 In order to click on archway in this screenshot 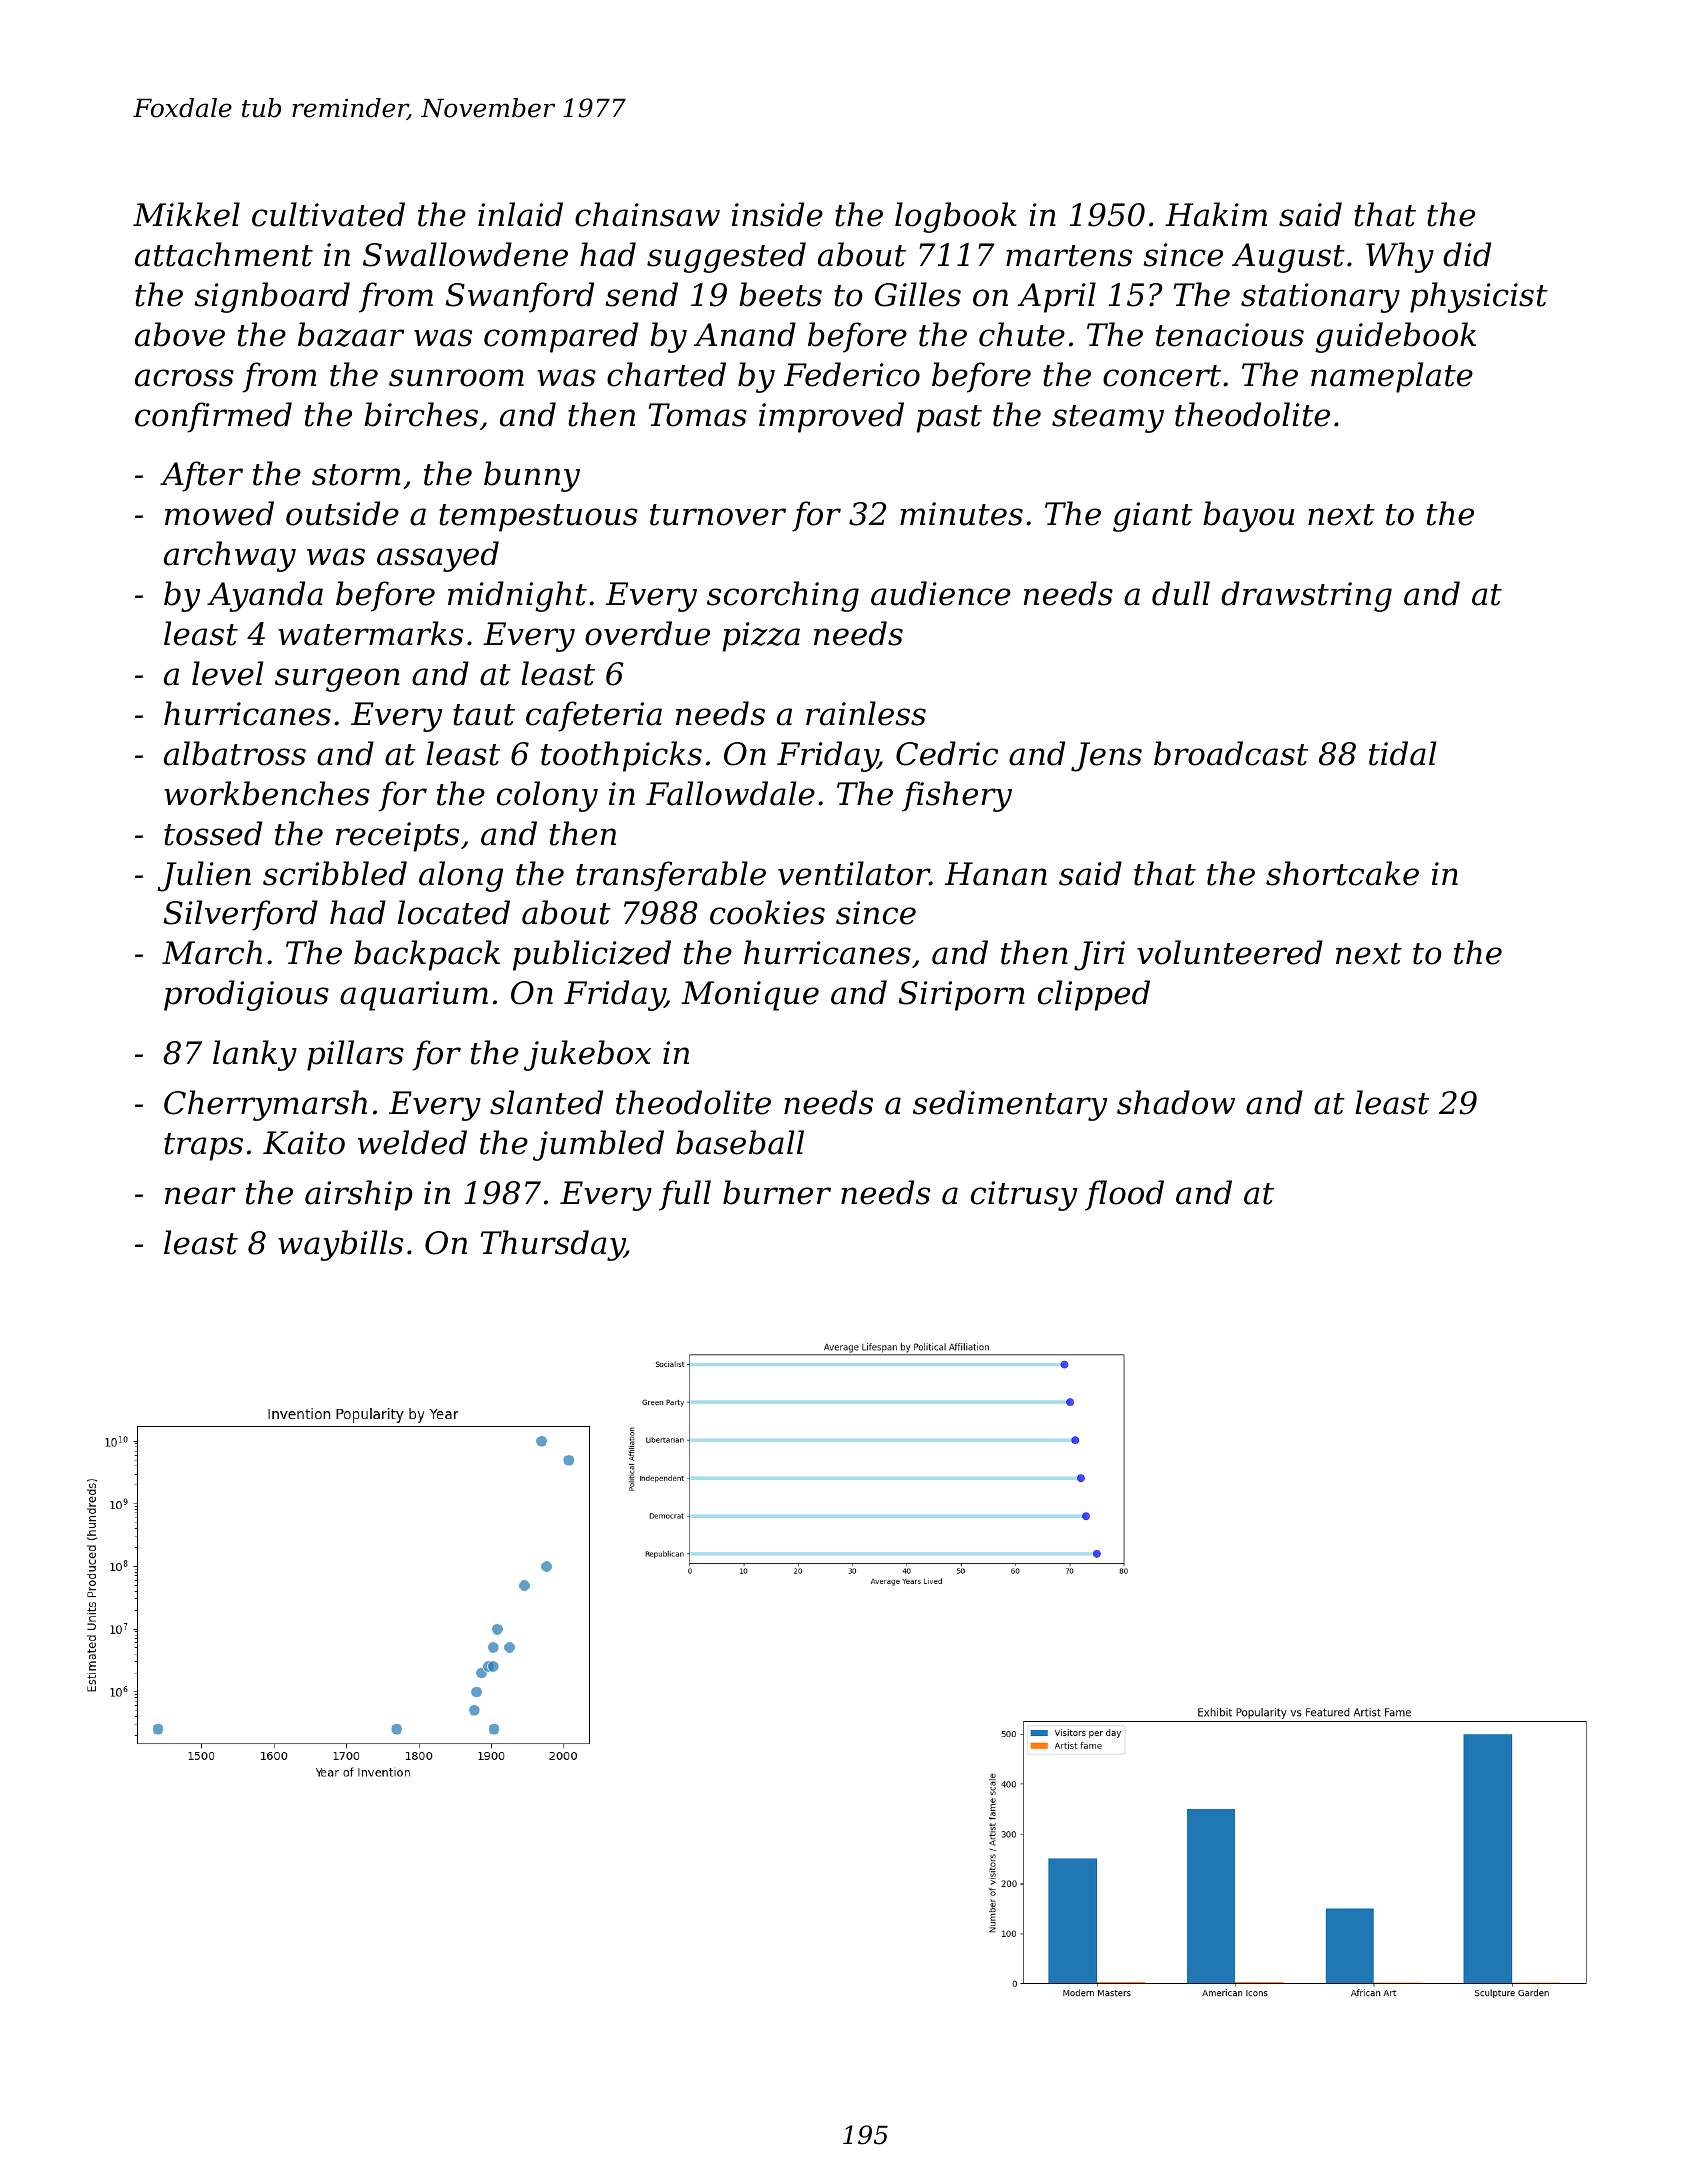, I will do `click(230, 556)`.
